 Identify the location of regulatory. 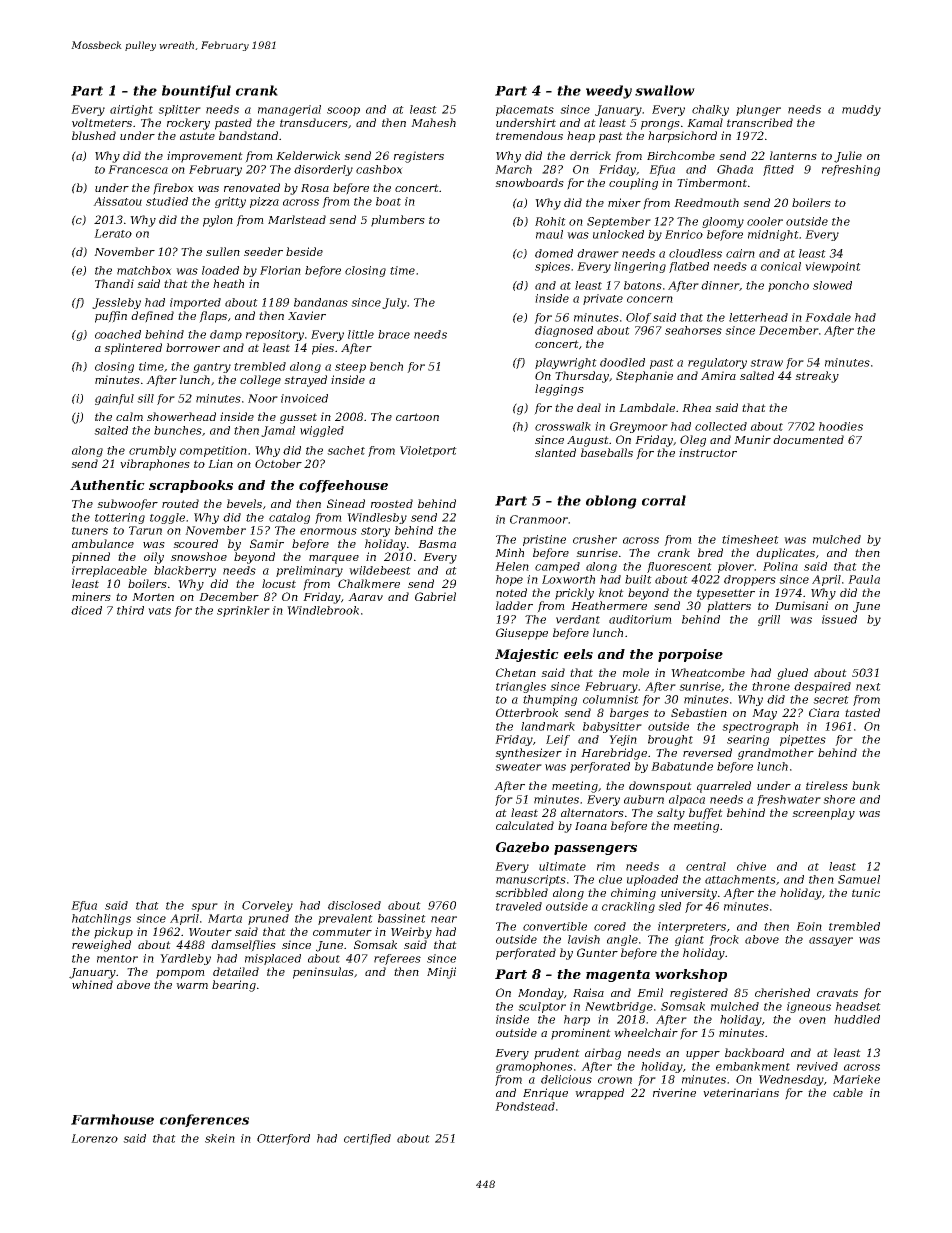
(717, 363).
